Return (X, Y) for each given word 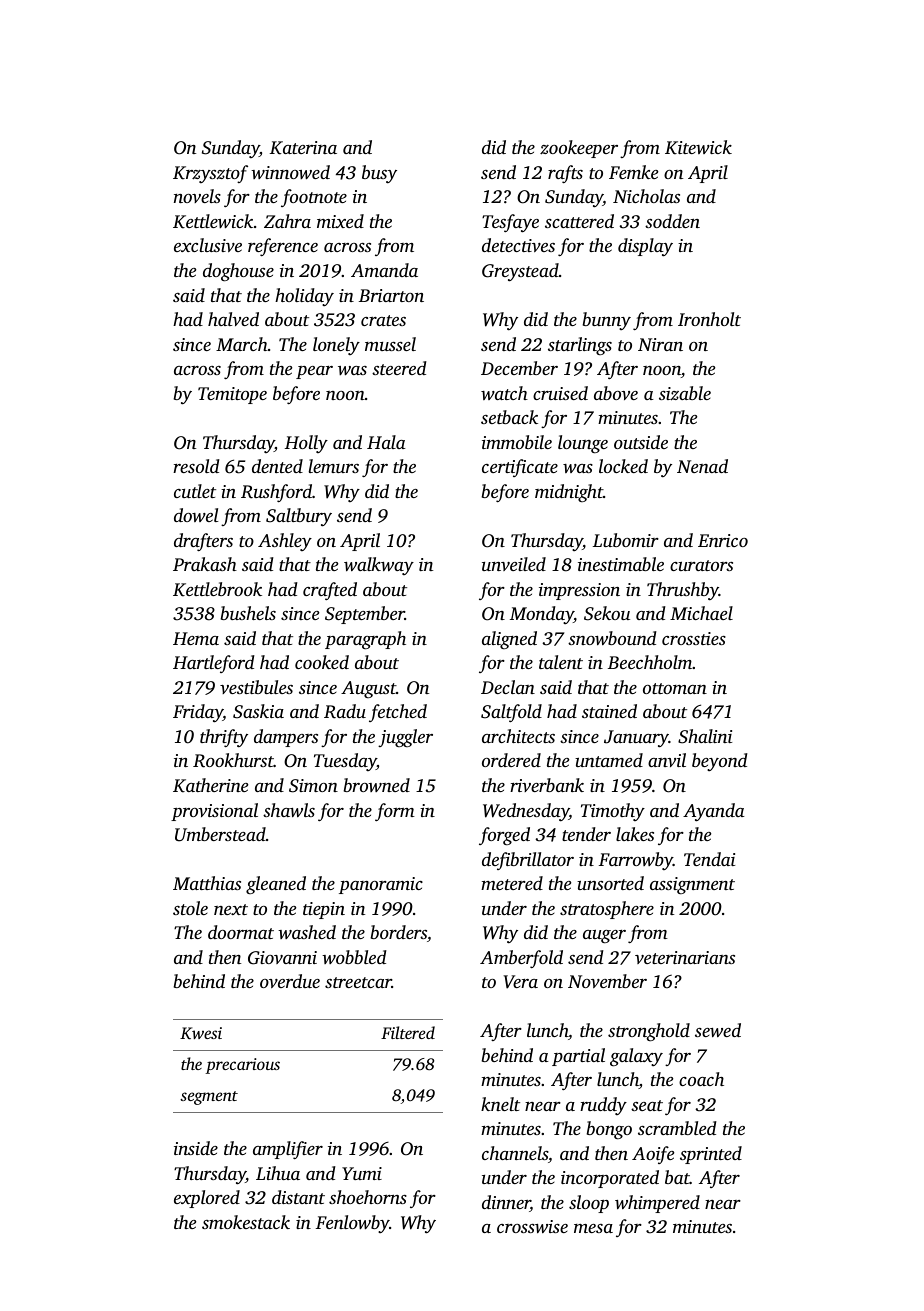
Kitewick (698, 147)
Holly (306, 444)
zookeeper (579, 149)
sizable (685, 393)
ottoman (675, 688)
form (395, 812)
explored (207, 1199)
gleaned (276, 885)
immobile (517, 442)
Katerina (303, 148)
